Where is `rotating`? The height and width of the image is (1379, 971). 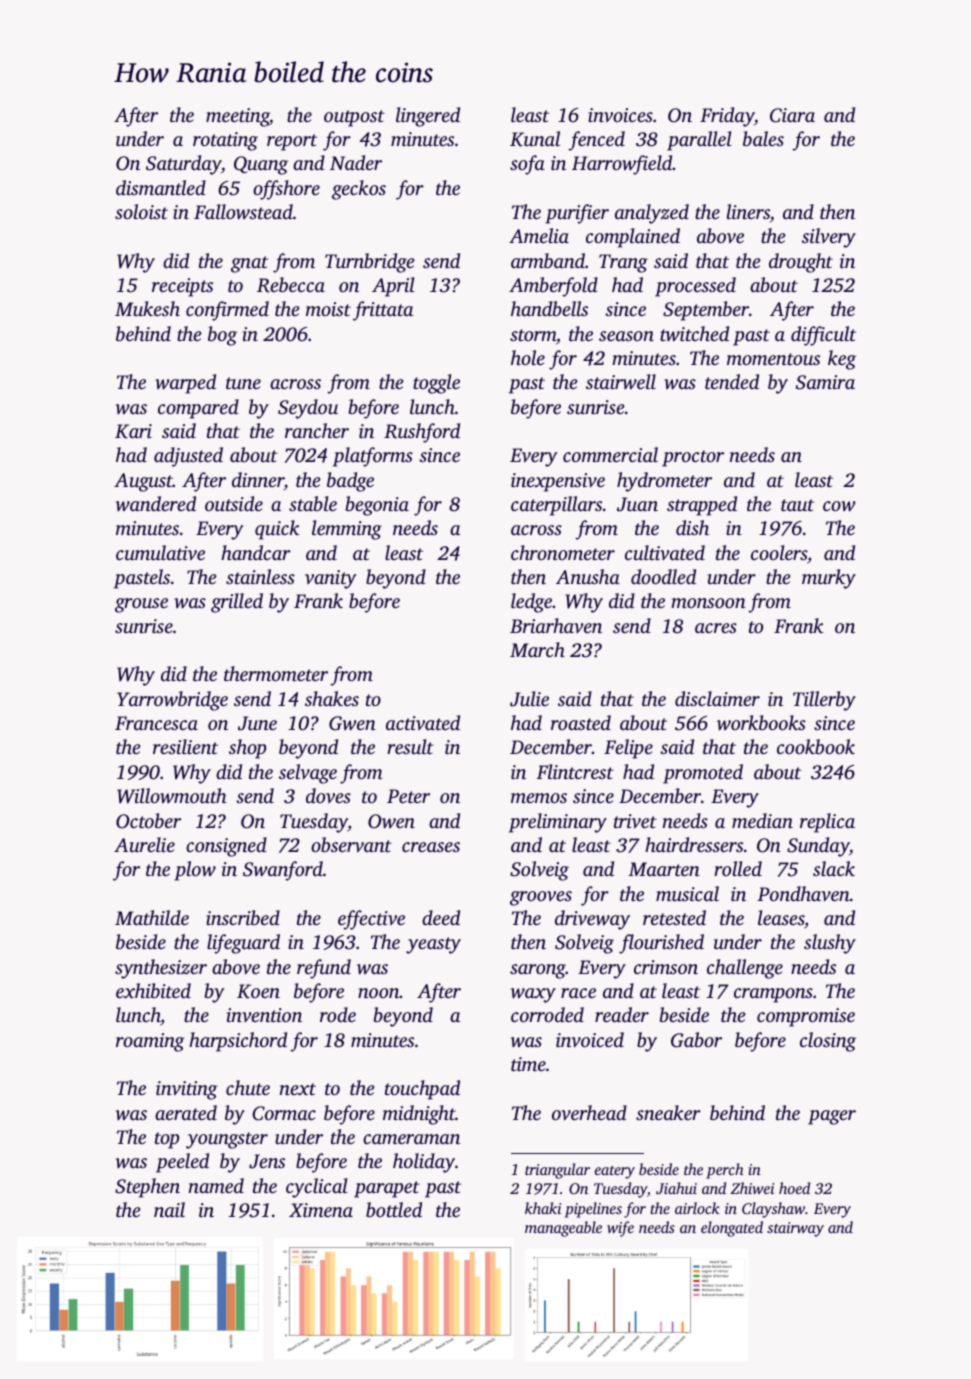
rotating is located at coordinates (225, 141).
